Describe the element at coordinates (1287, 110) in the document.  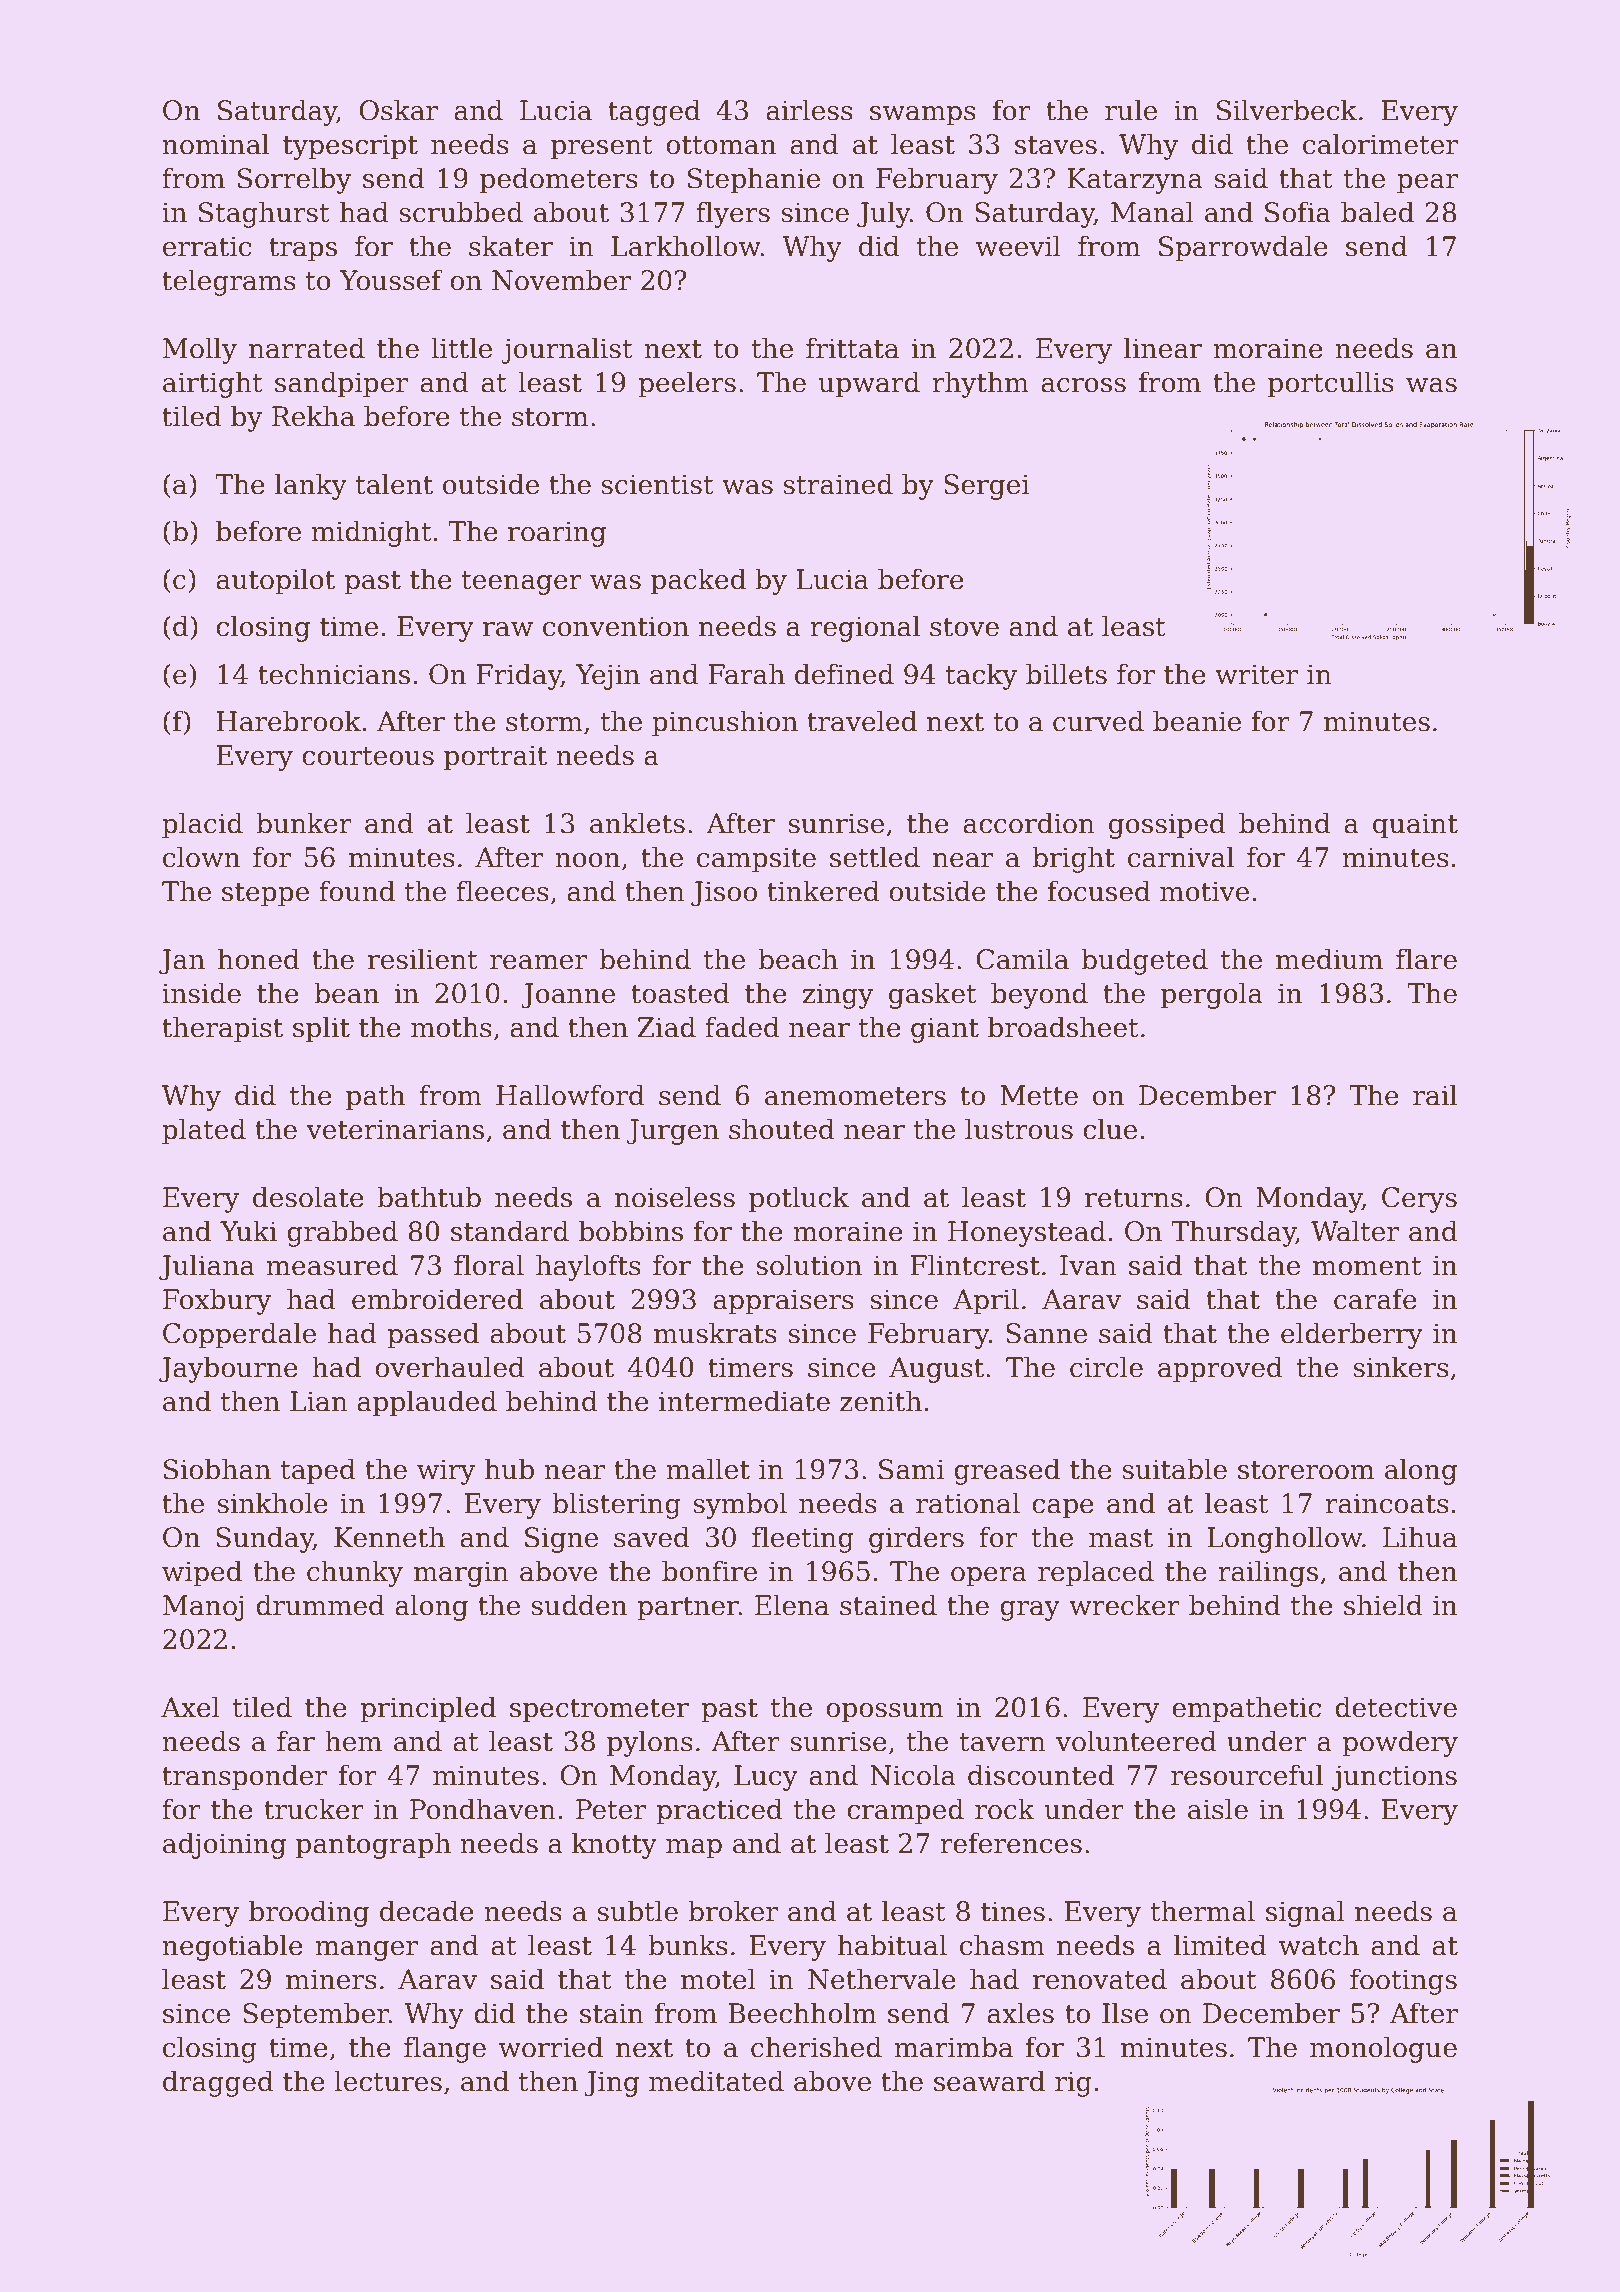
I see `Silverbeck` at that location.
